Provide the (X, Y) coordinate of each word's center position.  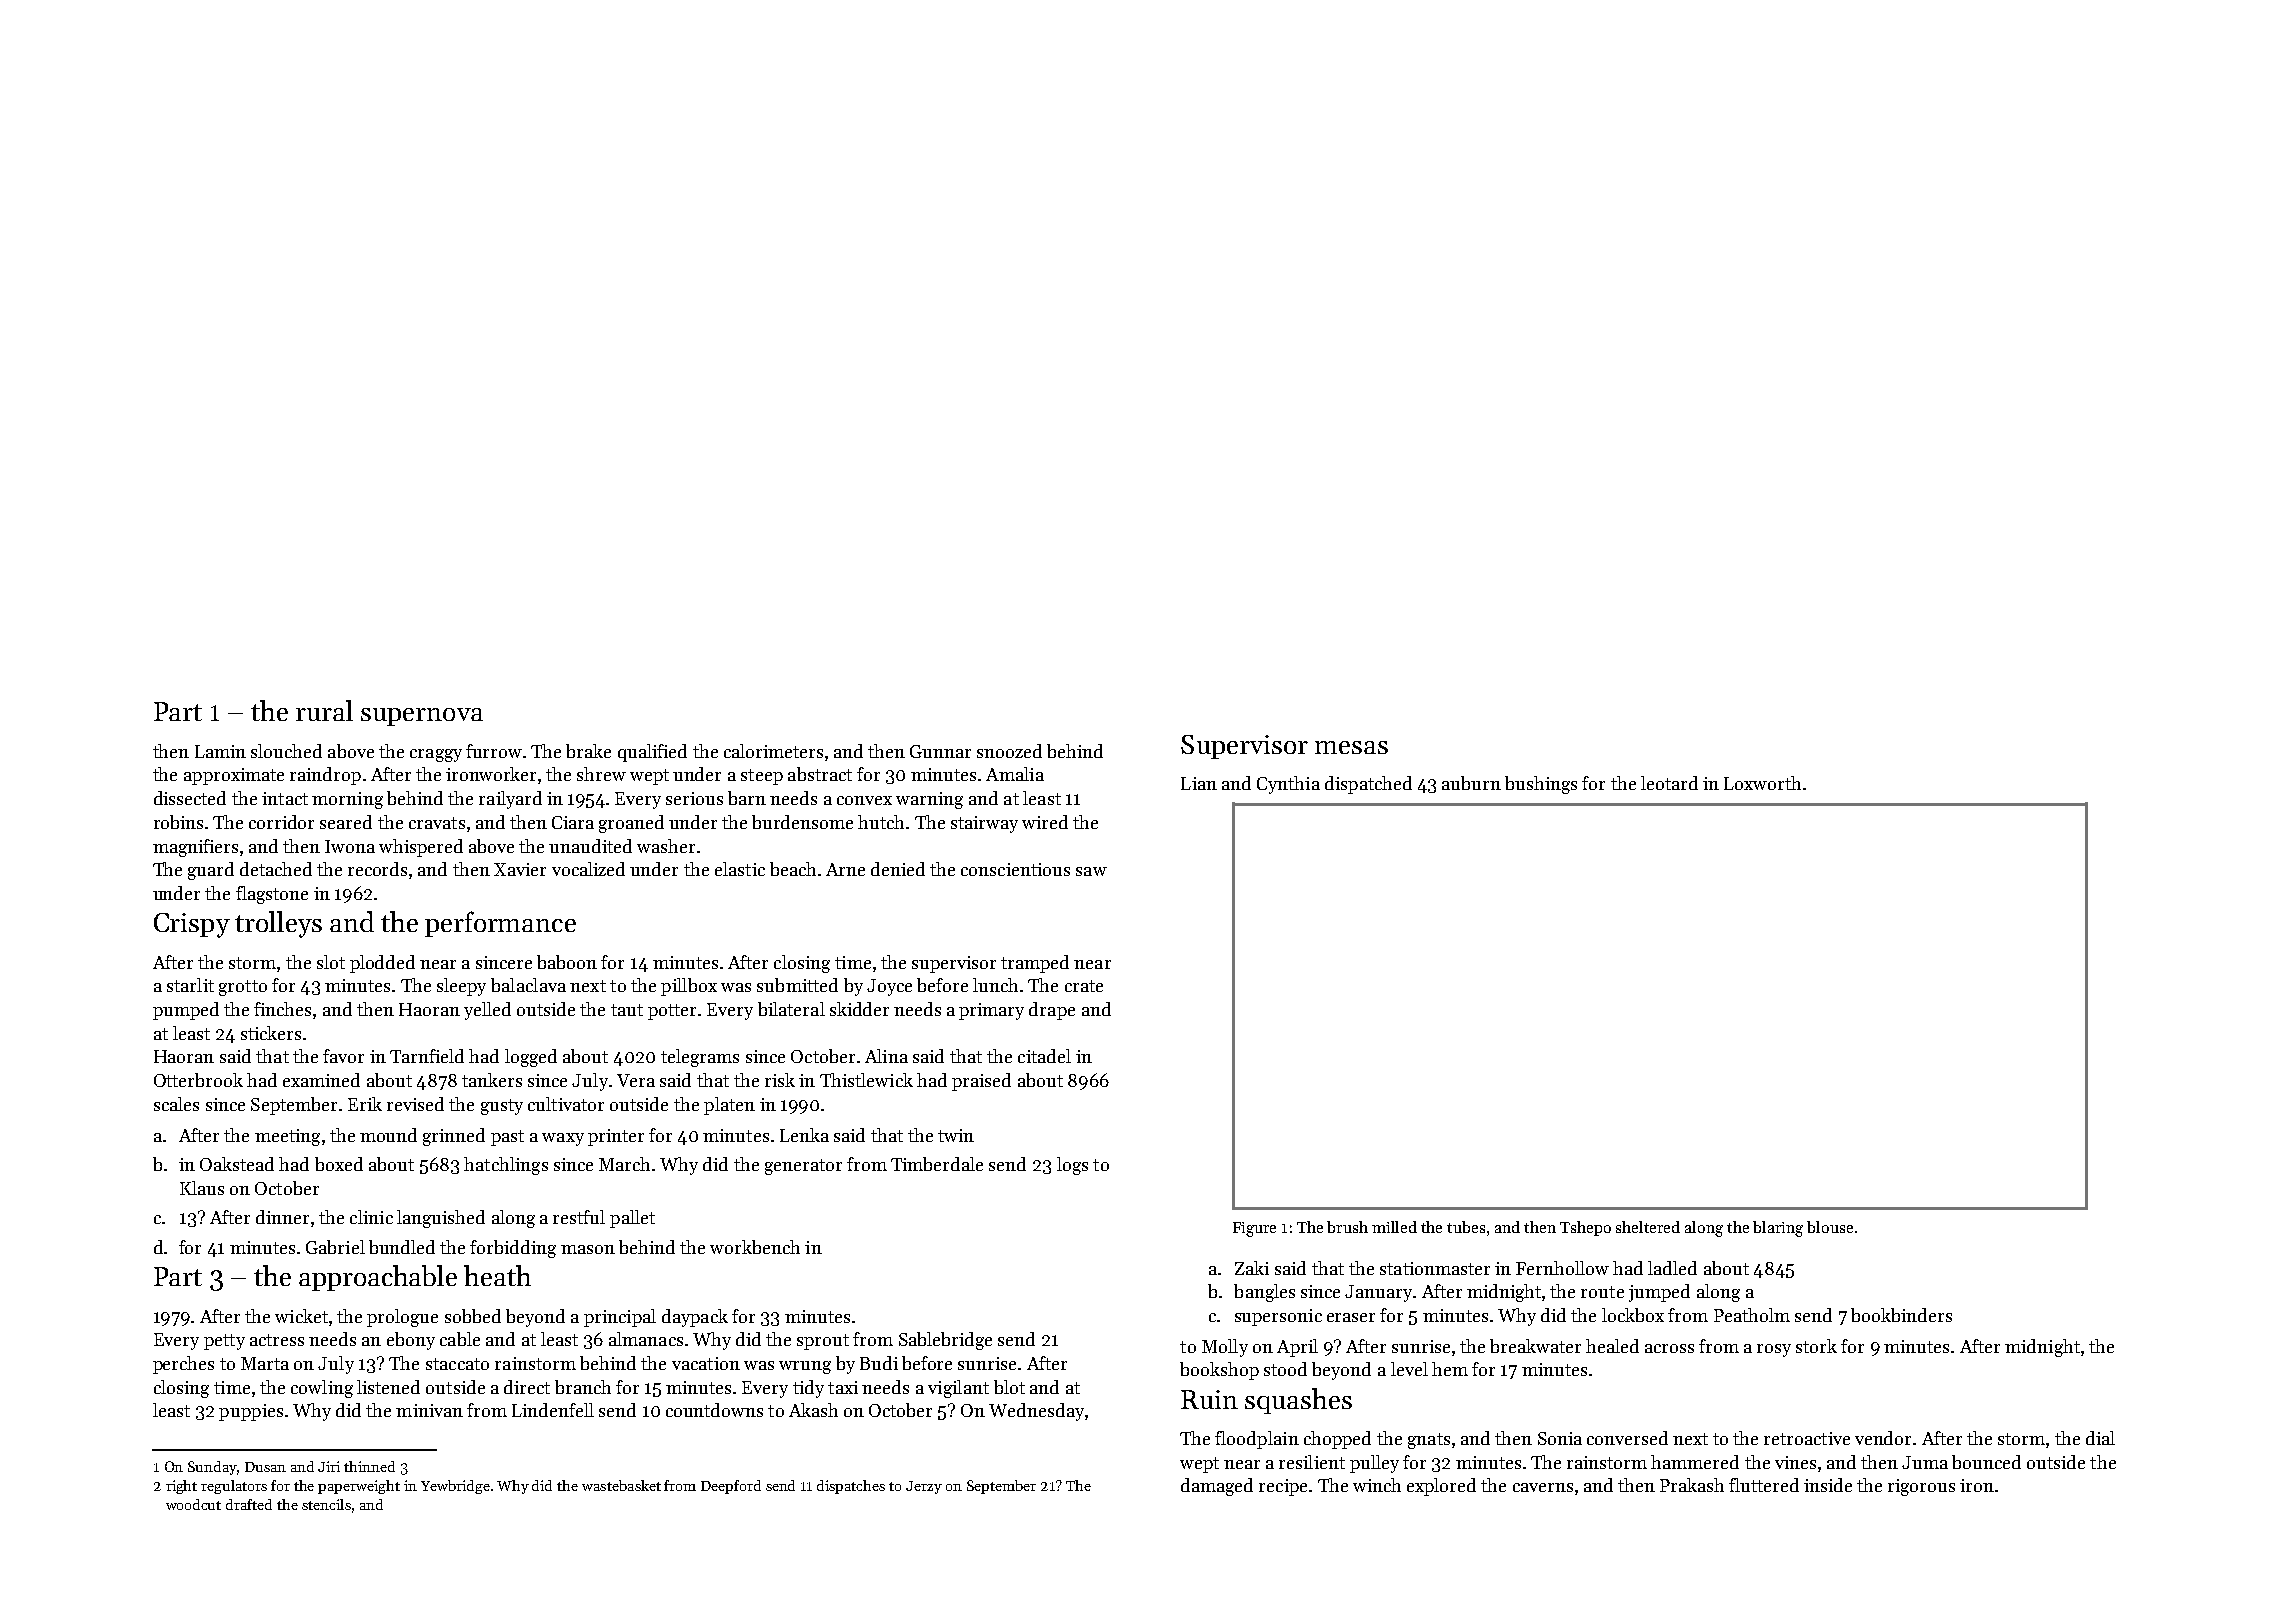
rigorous (1921, 1487)
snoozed (1009, 751)
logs (1072, 1166)
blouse (1830, 1227)
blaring (1778, 1229)
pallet (632, 1219)
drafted (249, 1504)
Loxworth (1762, 783)
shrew (601, 774)
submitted (797, 985)
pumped (186, 1011)
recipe (1283, 1487)
